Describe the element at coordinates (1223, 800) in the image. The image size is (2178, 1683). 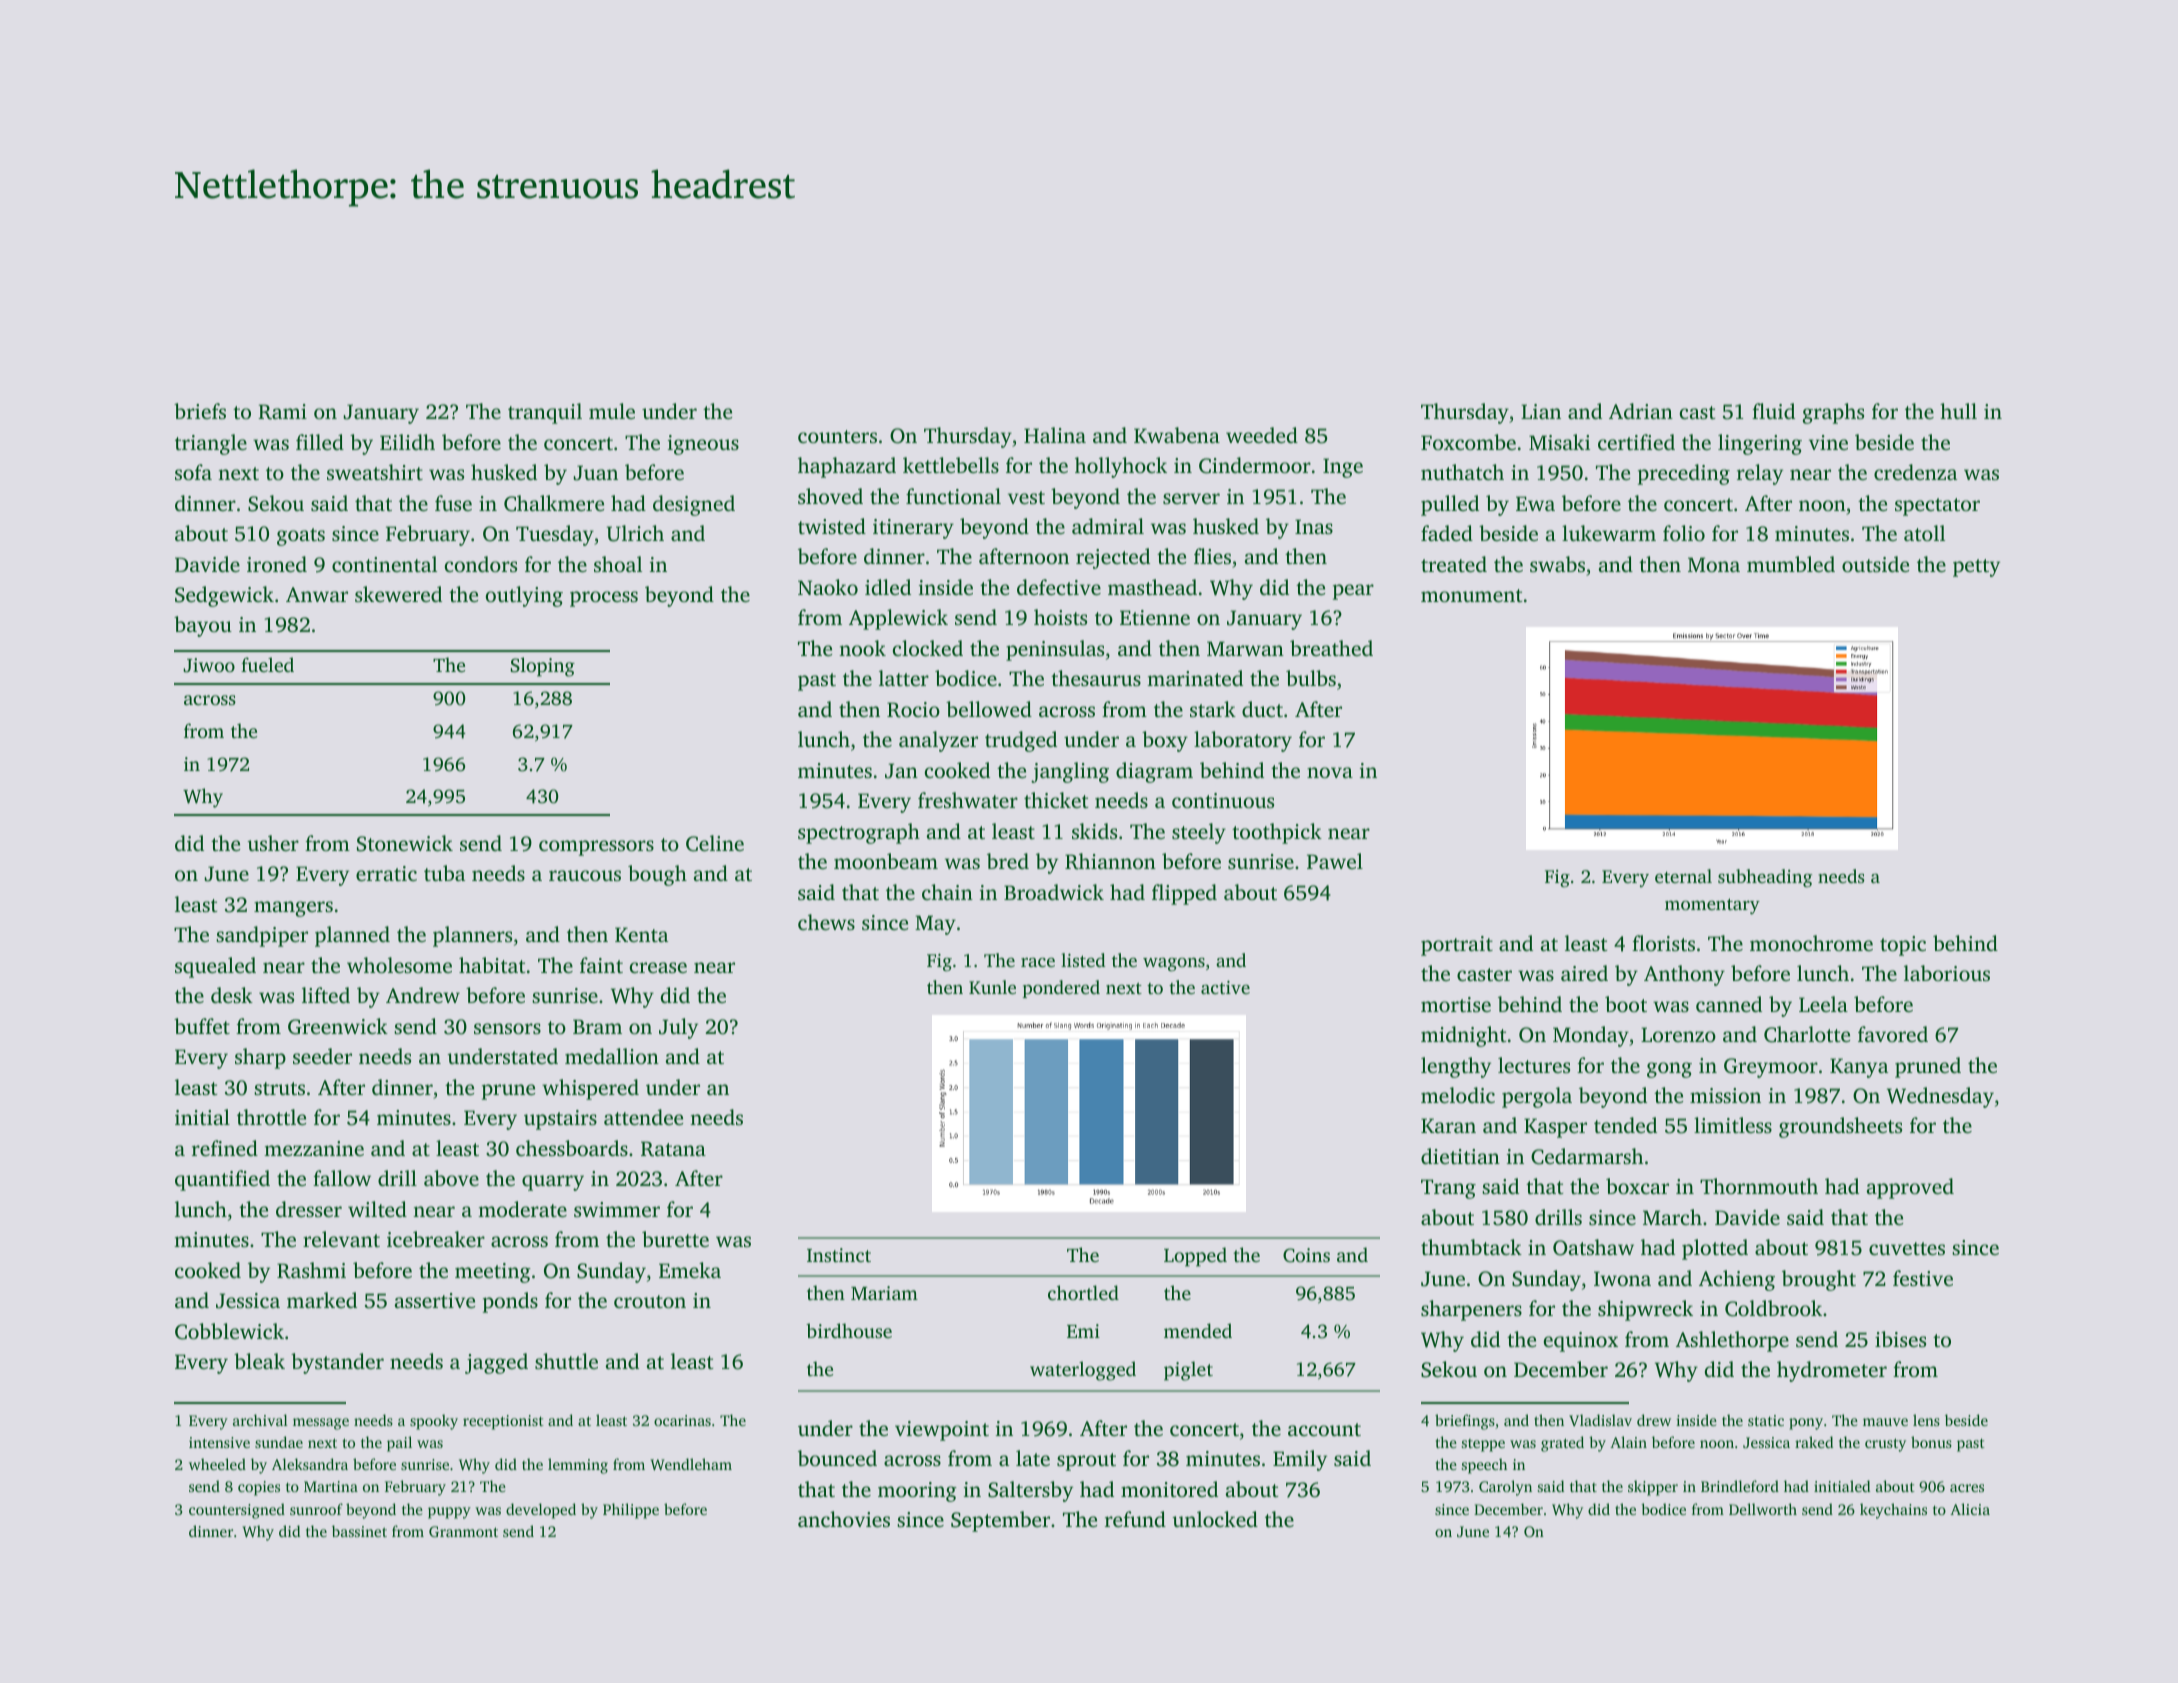
I see `continuous` at that location.
